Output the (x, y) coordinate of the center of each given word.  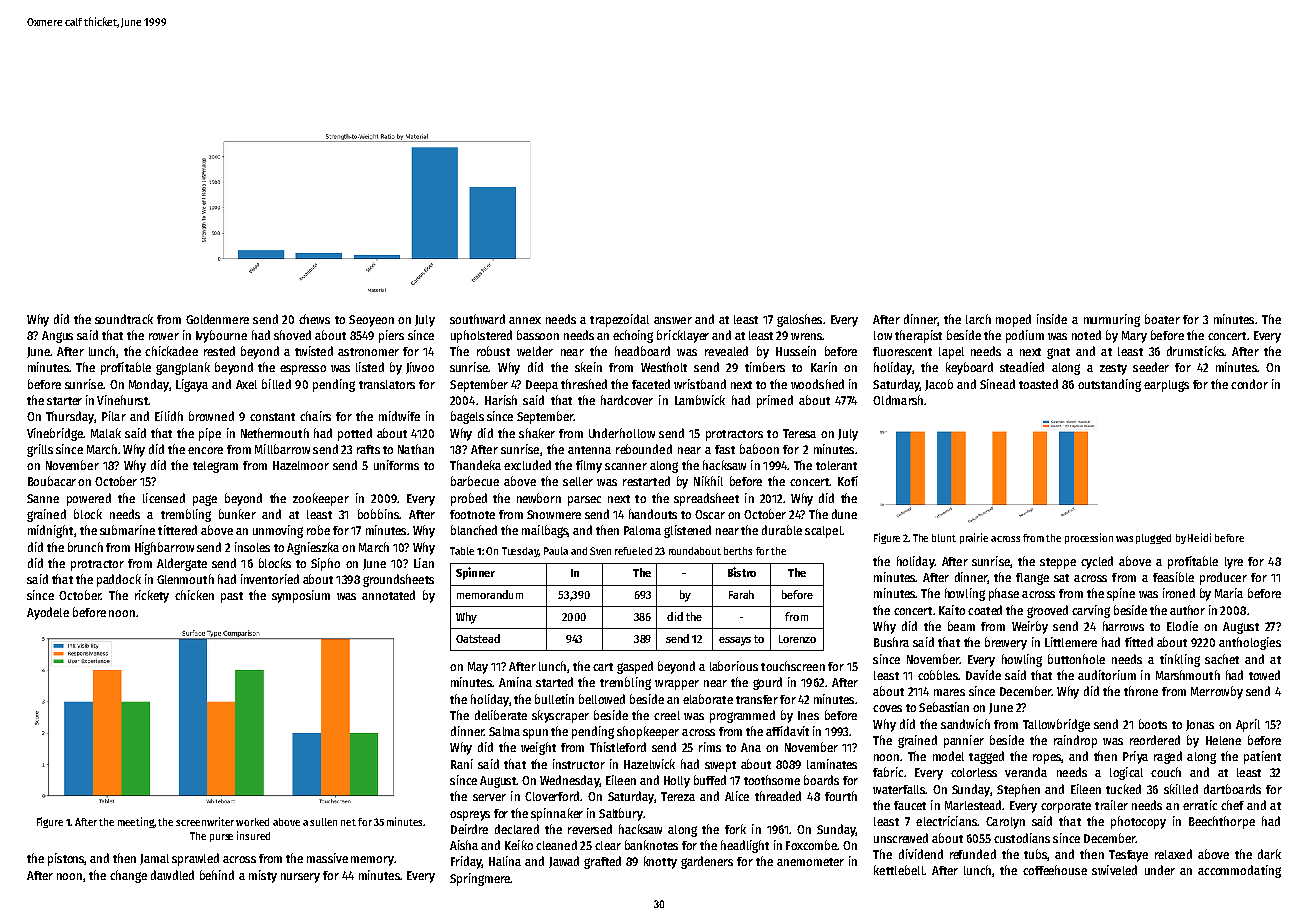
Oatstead (478, 638)
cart (603, 667)
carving (1091, 611)
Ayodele (48, 613)
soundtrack (124, 319)
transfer (757, 699)
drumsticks (1195, 351)
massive (327, 858)
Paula (556, 551)
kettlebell (899, 870)
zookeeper (321, 499)
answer (673, 320)
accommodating (1239, 871)
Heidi (1199, 537)
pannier (964, 741)
